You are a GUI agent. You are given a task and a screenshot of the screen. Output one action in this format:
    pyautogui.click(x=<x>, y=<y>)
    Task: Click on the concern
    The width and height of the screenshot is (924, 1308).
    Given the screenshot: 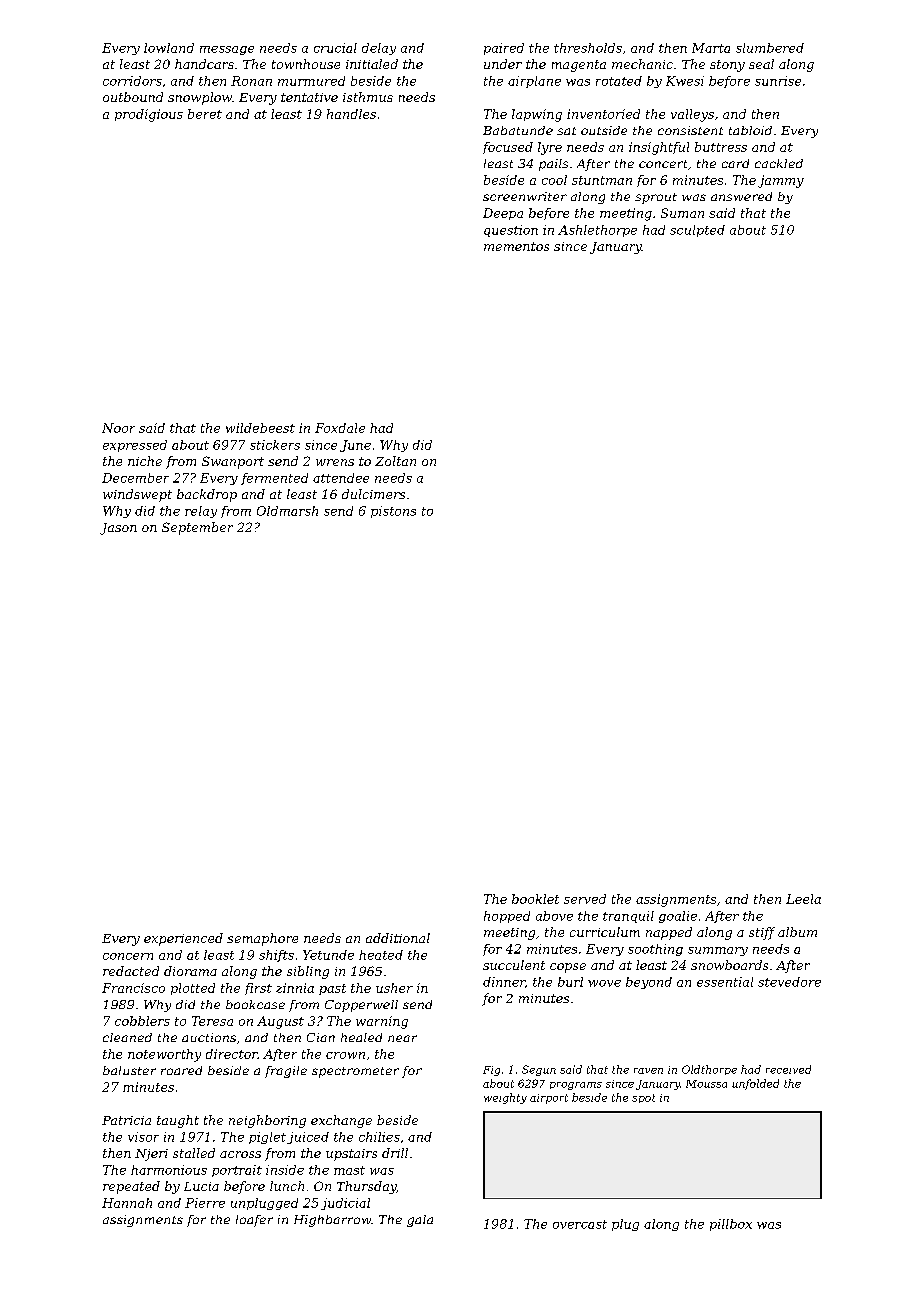 What is the action you would take?
    pyautogui.click(x=128, y=956)
